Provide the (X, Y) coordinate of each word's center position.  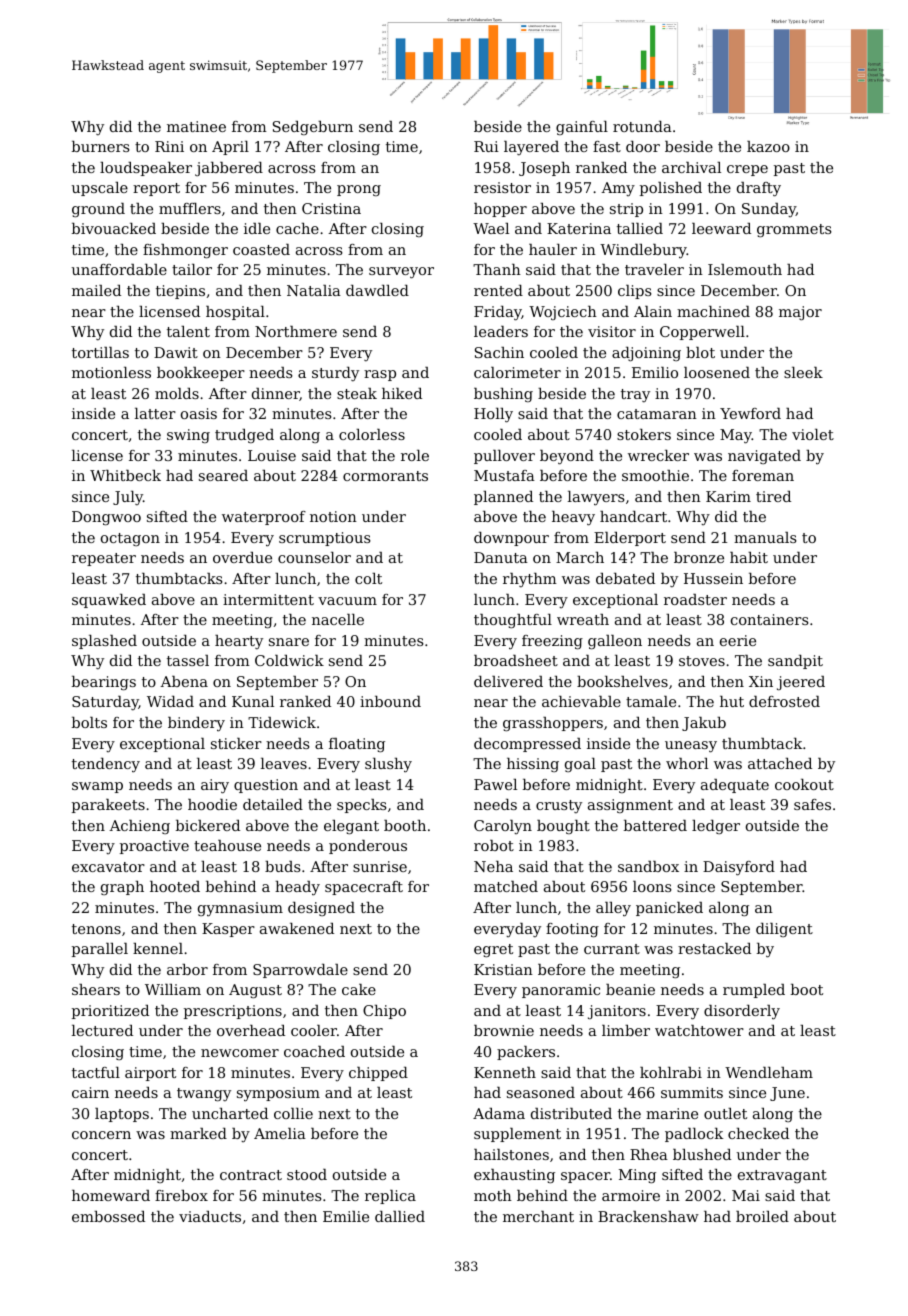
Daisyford (739, 868)
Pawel (495, 784)
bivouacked (114, 228)
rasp (380, 375)
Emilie (346, 1216)
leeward (721, 228)
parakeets (108, 806)
